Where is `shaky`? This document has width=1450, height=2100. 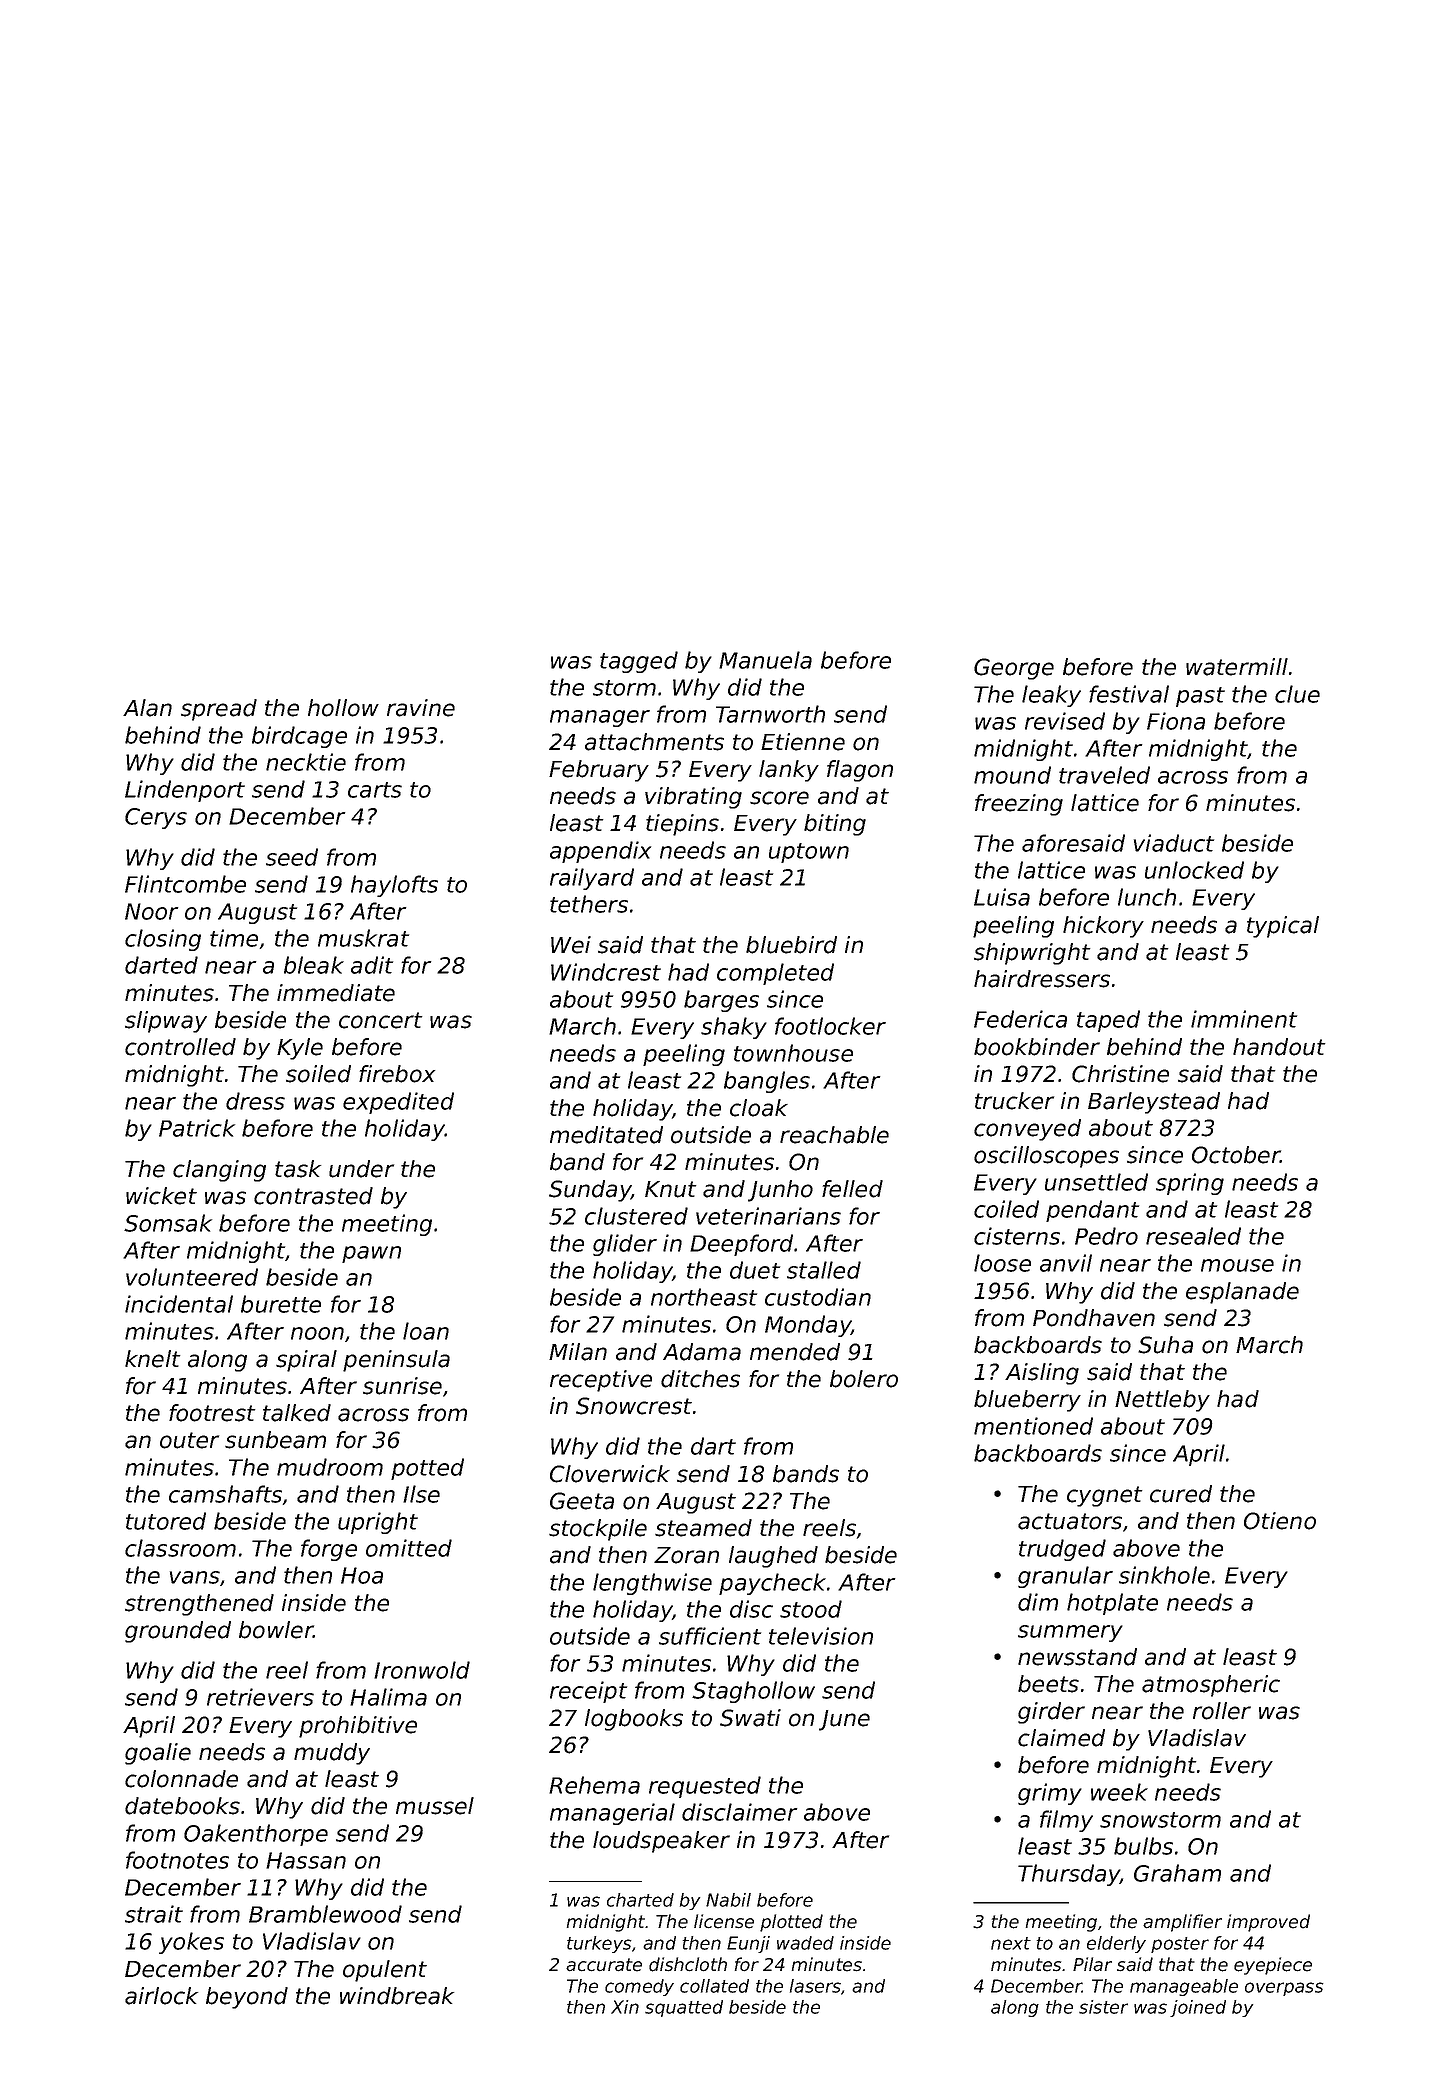 shaky is located at coordinates (734, 1028).
